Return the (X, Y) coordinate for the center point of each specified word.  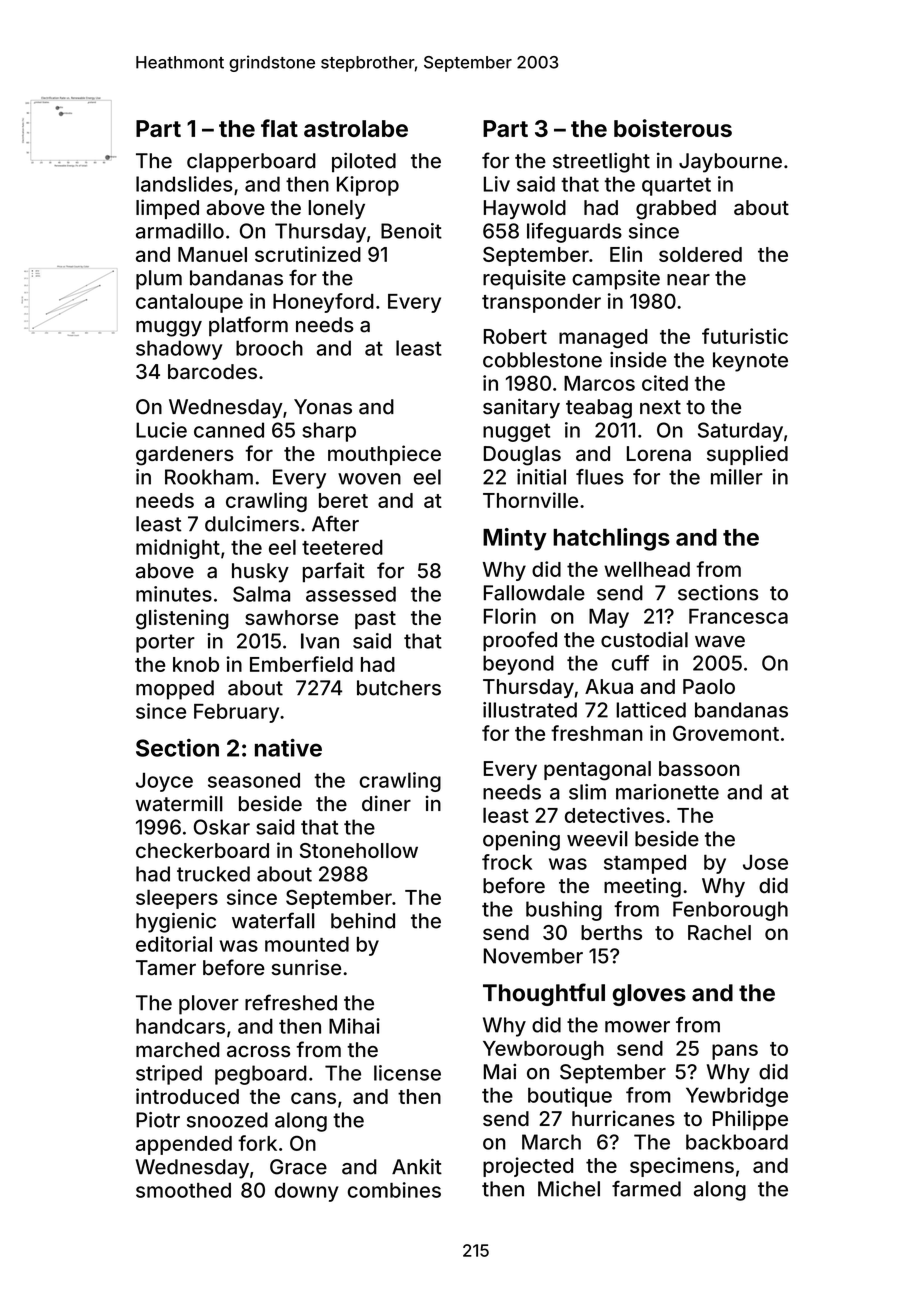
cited (665, 383)
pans (735, 1052)
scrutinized (308, 254)
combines (394, 1190)
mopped (175, 690)
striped (169, 1075)
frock (507, 862)
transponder (541, 303)
